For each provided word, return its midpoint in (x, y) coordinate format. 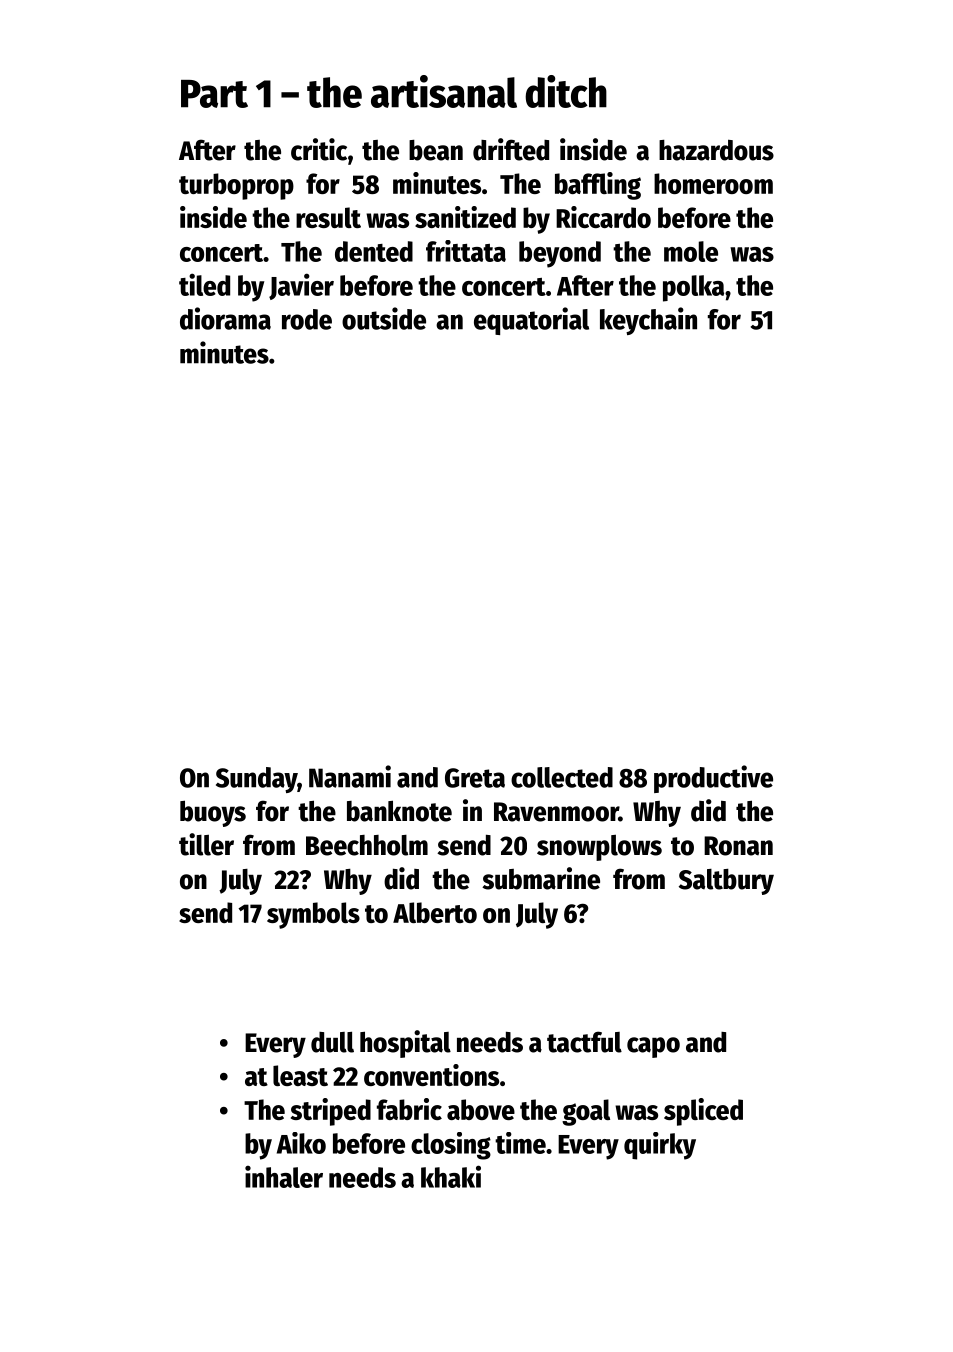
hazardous (716, 150)
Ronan (738, 846)
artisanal (444, 91)
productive (713, 779)
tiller (206, 844)
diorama (225, 318)
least (300, 1075)
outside (384, 318)
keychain (648, 321)
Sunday (257, 780)
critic (319, 149)
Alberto (435, 912)
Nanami (350, 776)
